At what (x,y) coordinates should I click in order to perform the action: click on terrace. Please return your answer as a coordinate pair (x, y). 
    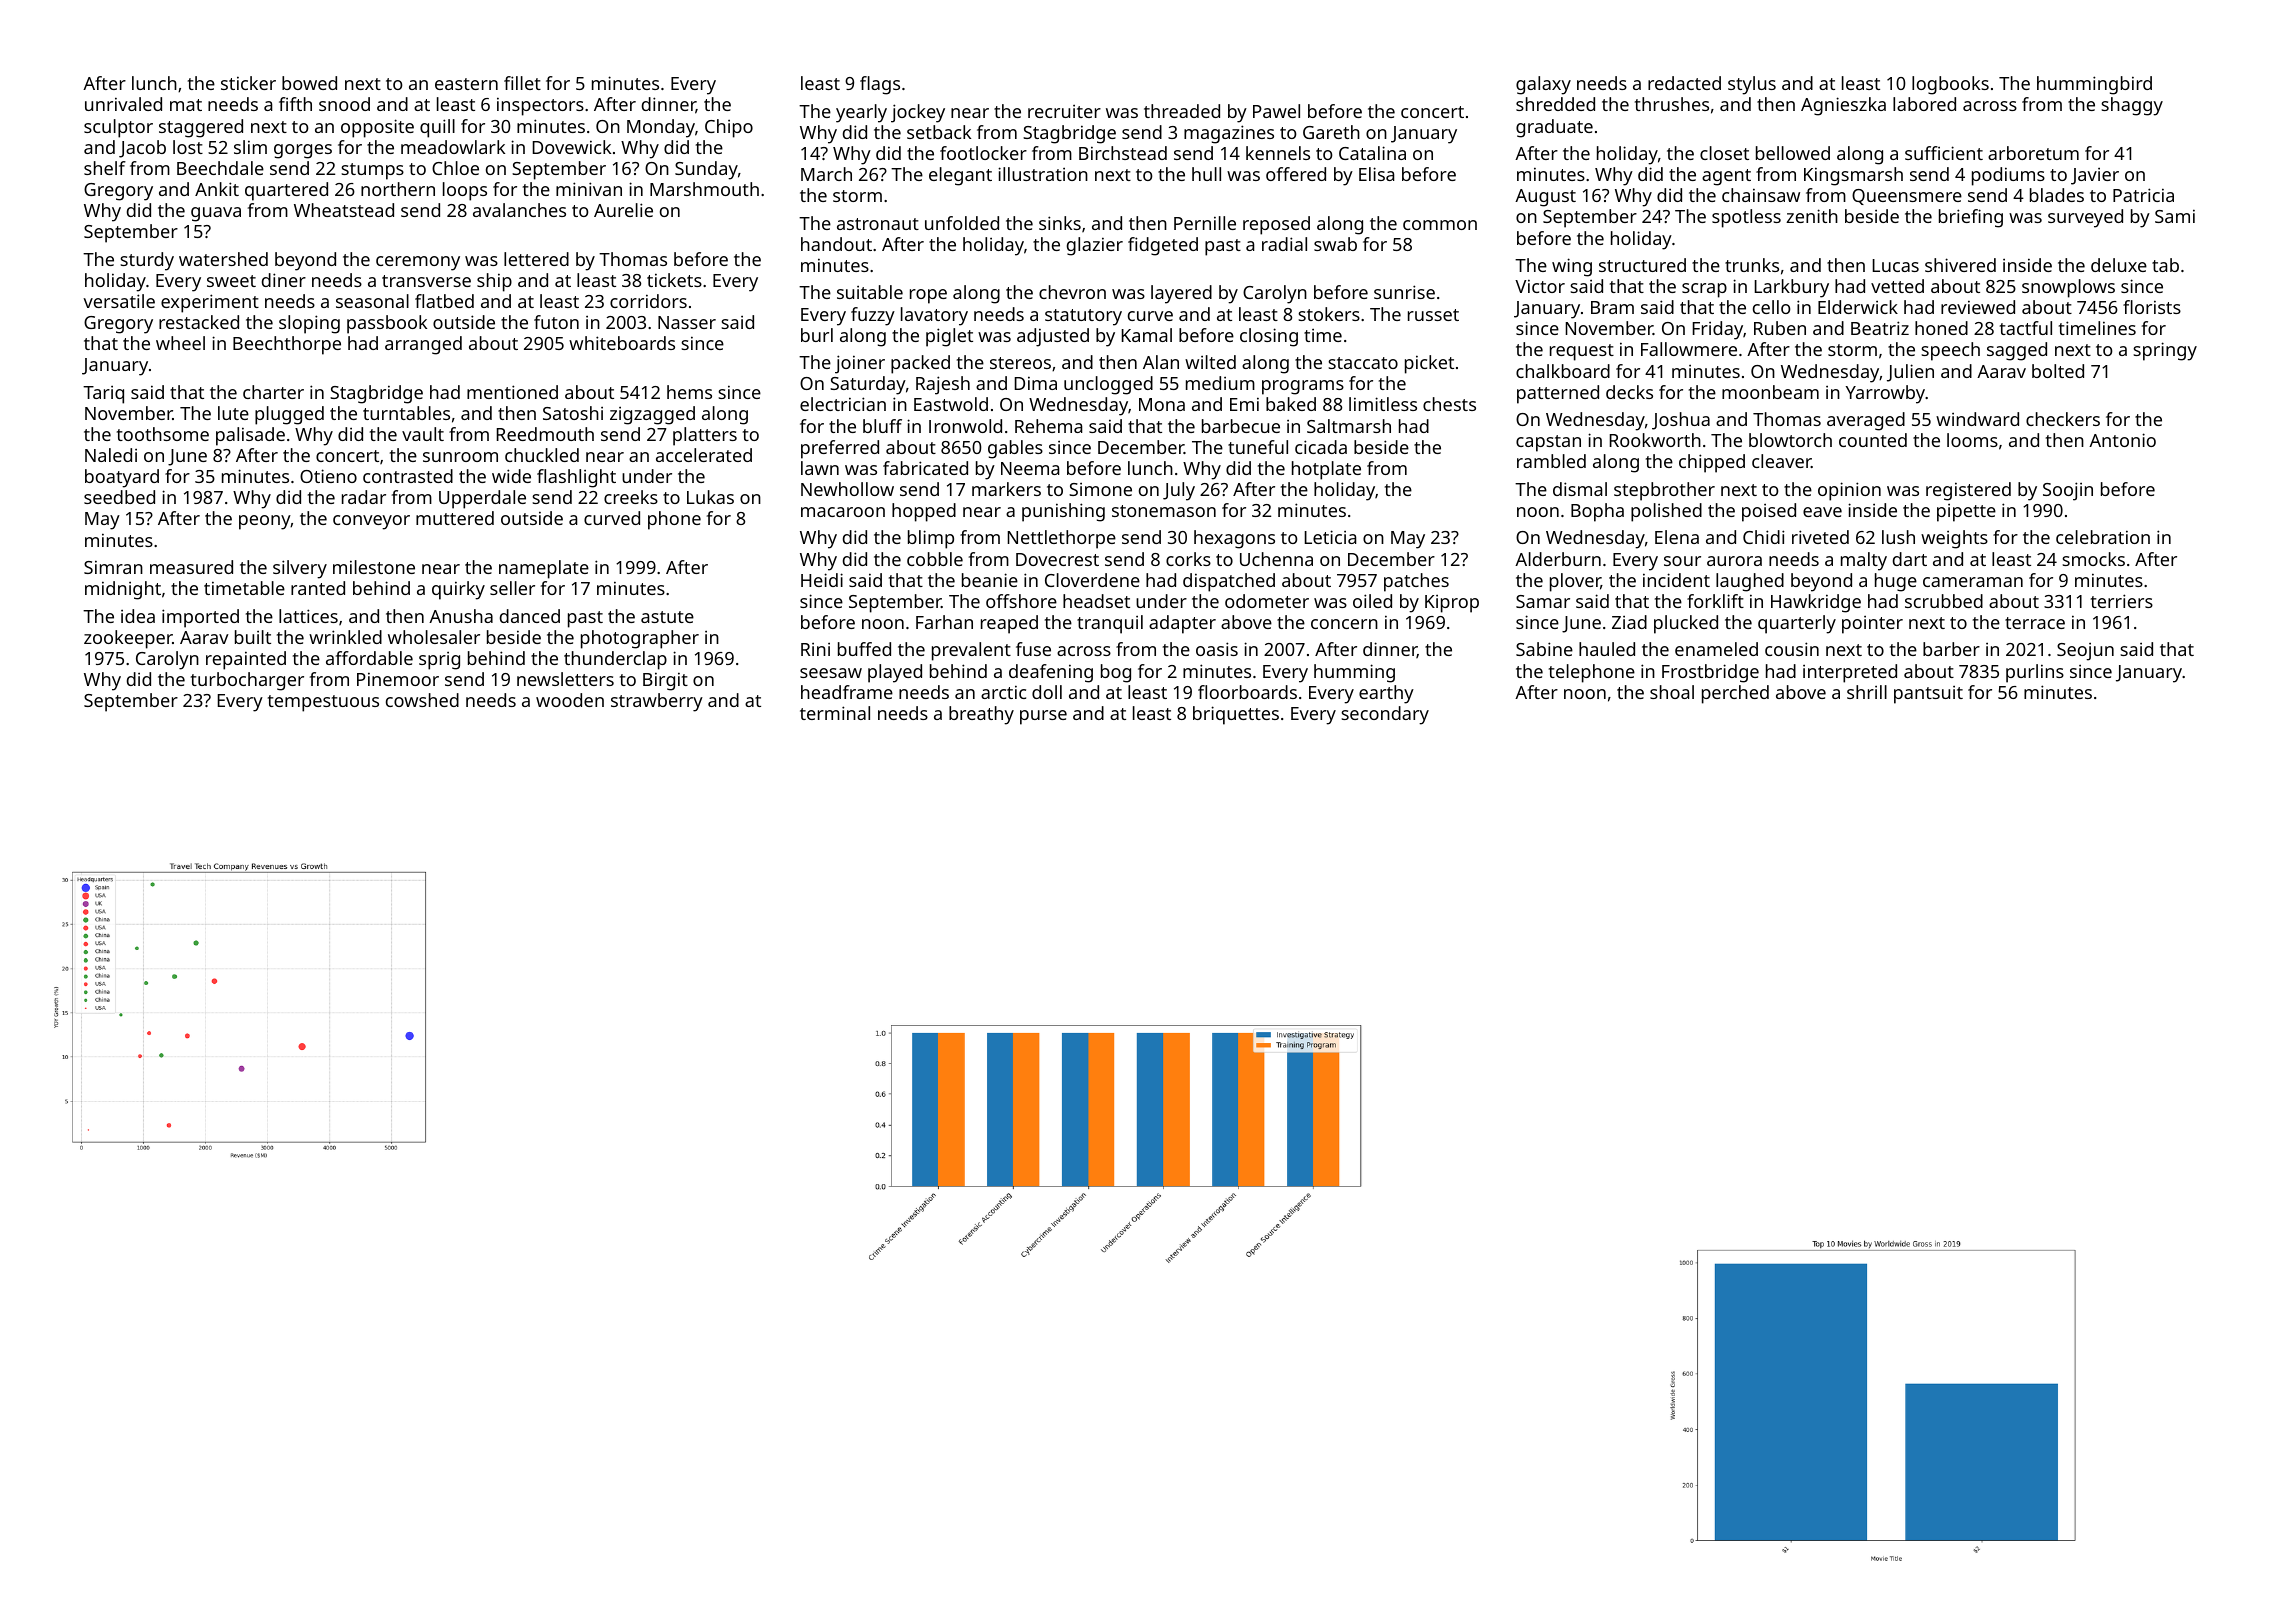
    Looking at the image, I should click on (2035, 623).
